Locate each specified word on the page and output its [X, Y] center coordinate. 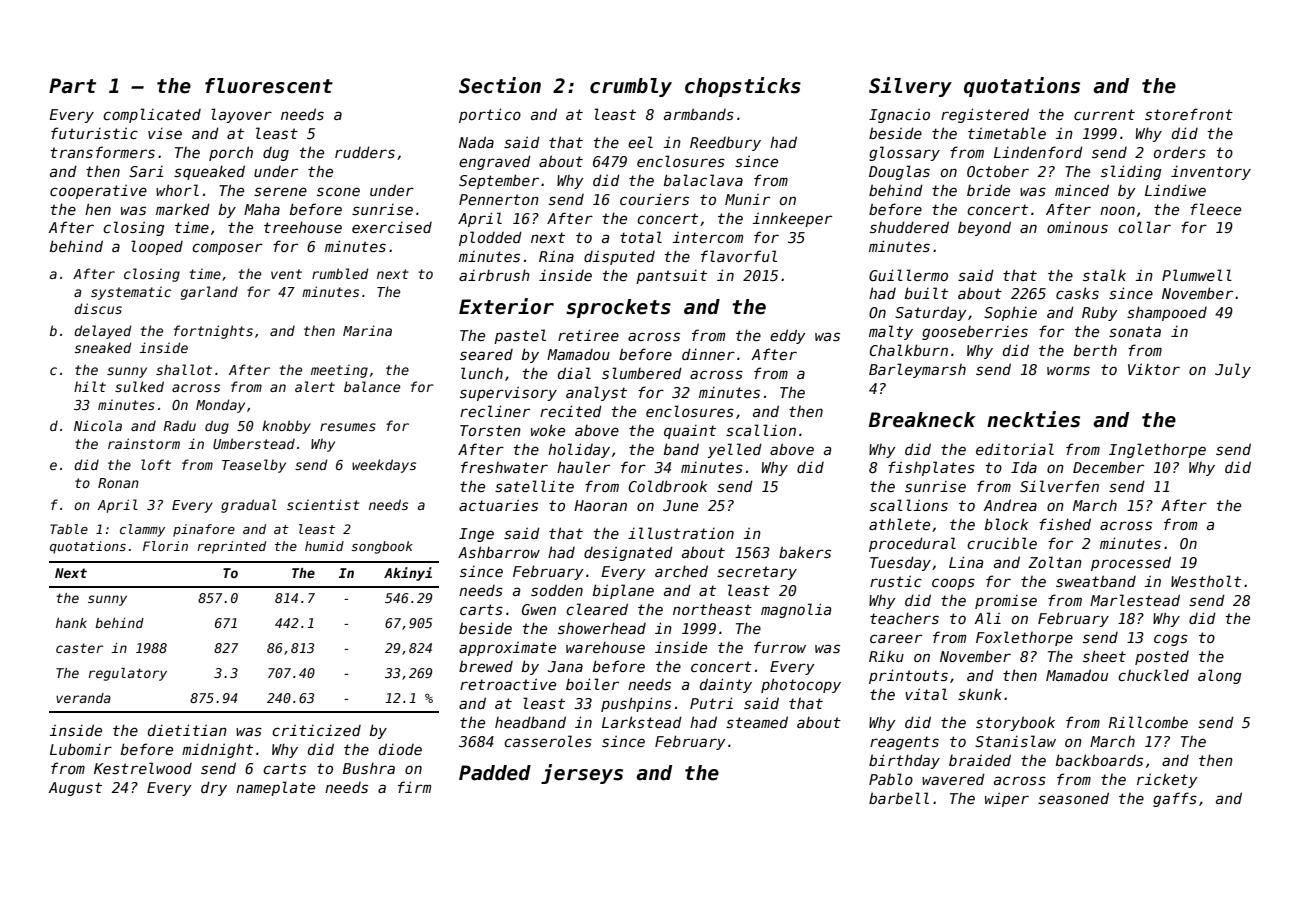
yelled [734, 450]
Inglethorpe [1157, 450]
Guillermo [908, 275]
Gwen [539, 609]
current [1104, 114]
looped [157, 247]
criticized [316, 730]
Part [72, 86]
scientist [323, 504]
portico [490, 115]
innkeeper [792, 219]
